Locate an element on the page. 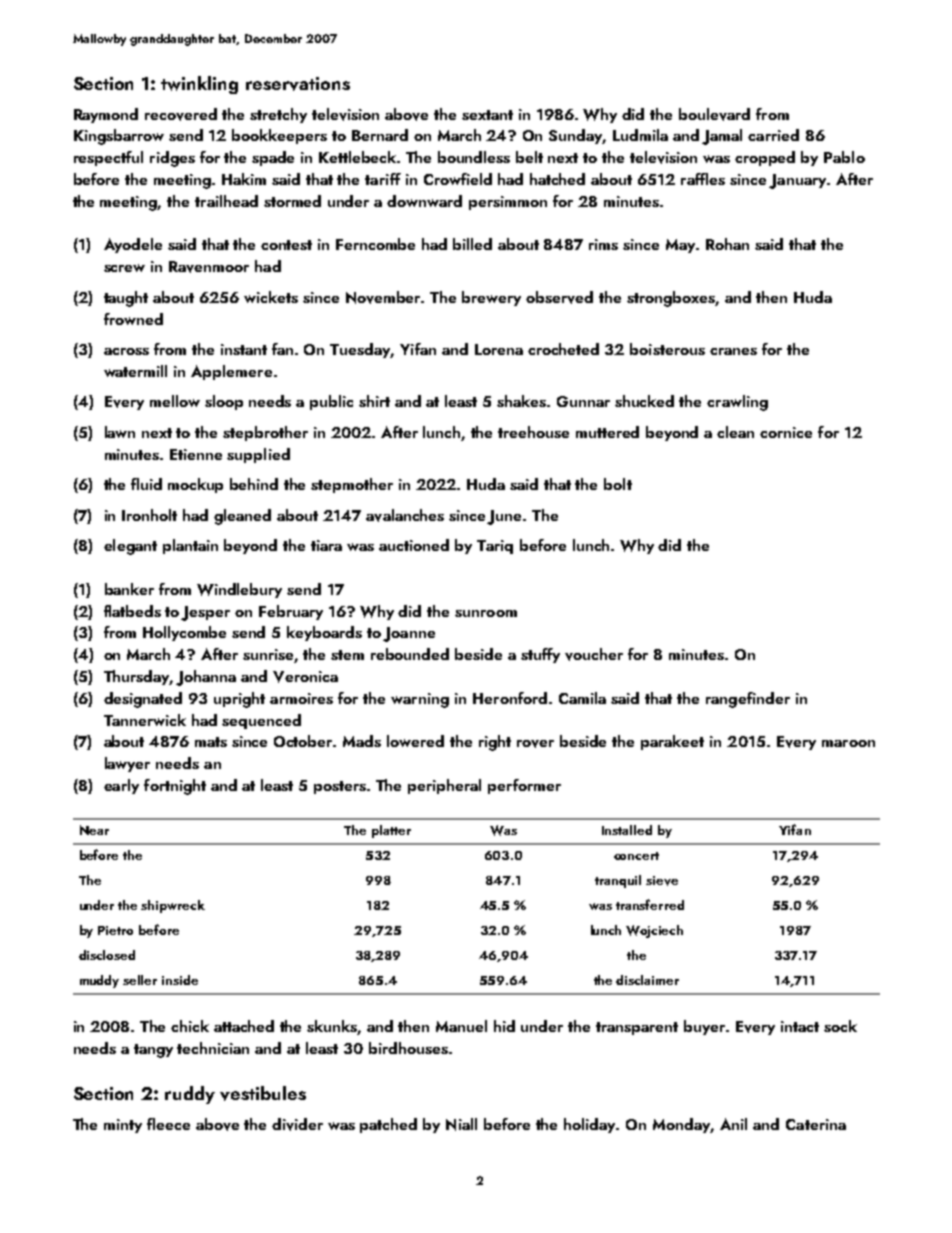 The image size is (952, 1233). maroon is located at coordinates (848, 743).
